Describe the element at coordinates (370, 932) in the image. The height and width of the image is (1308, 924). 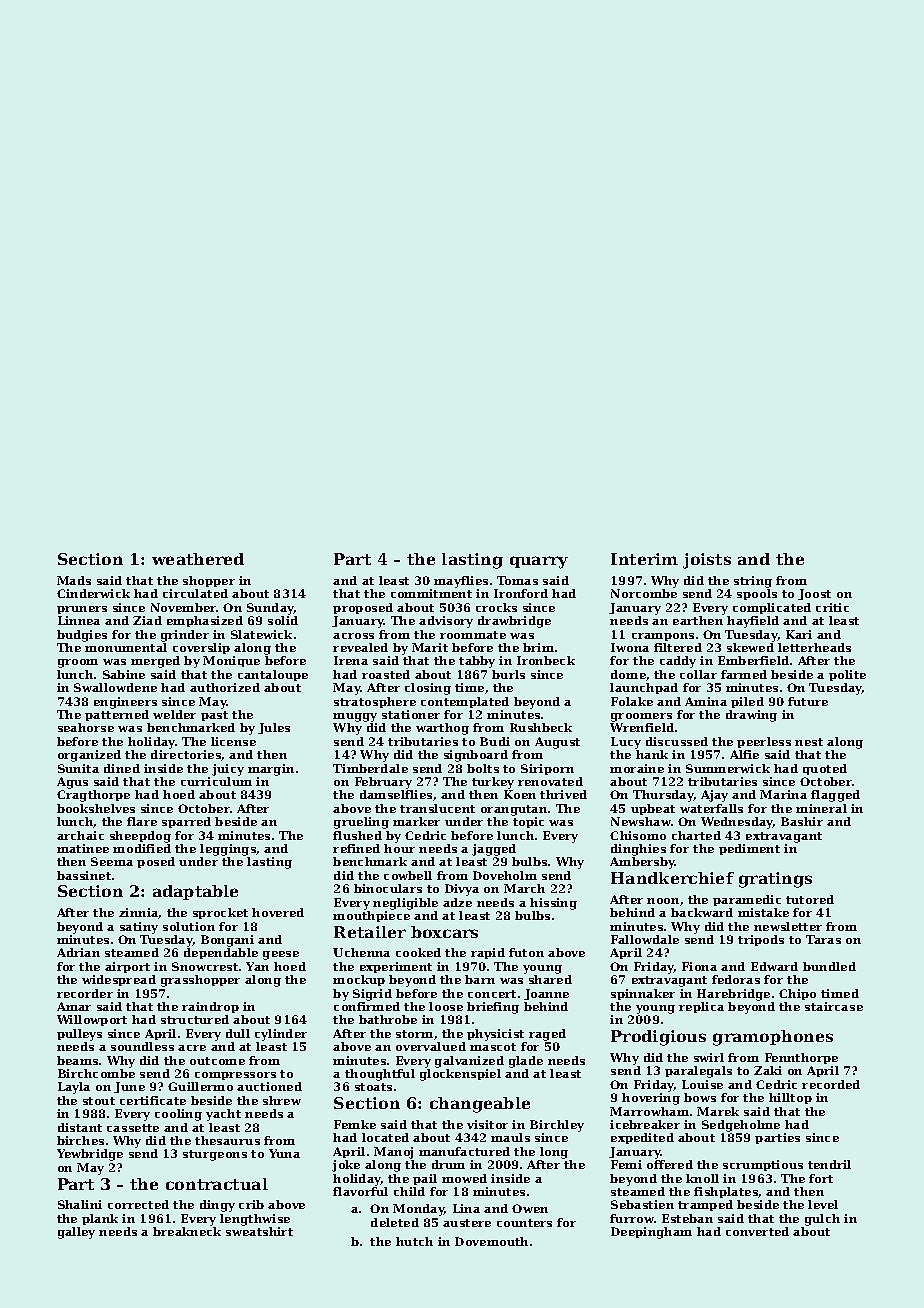
I see `Retailer` at that location.
